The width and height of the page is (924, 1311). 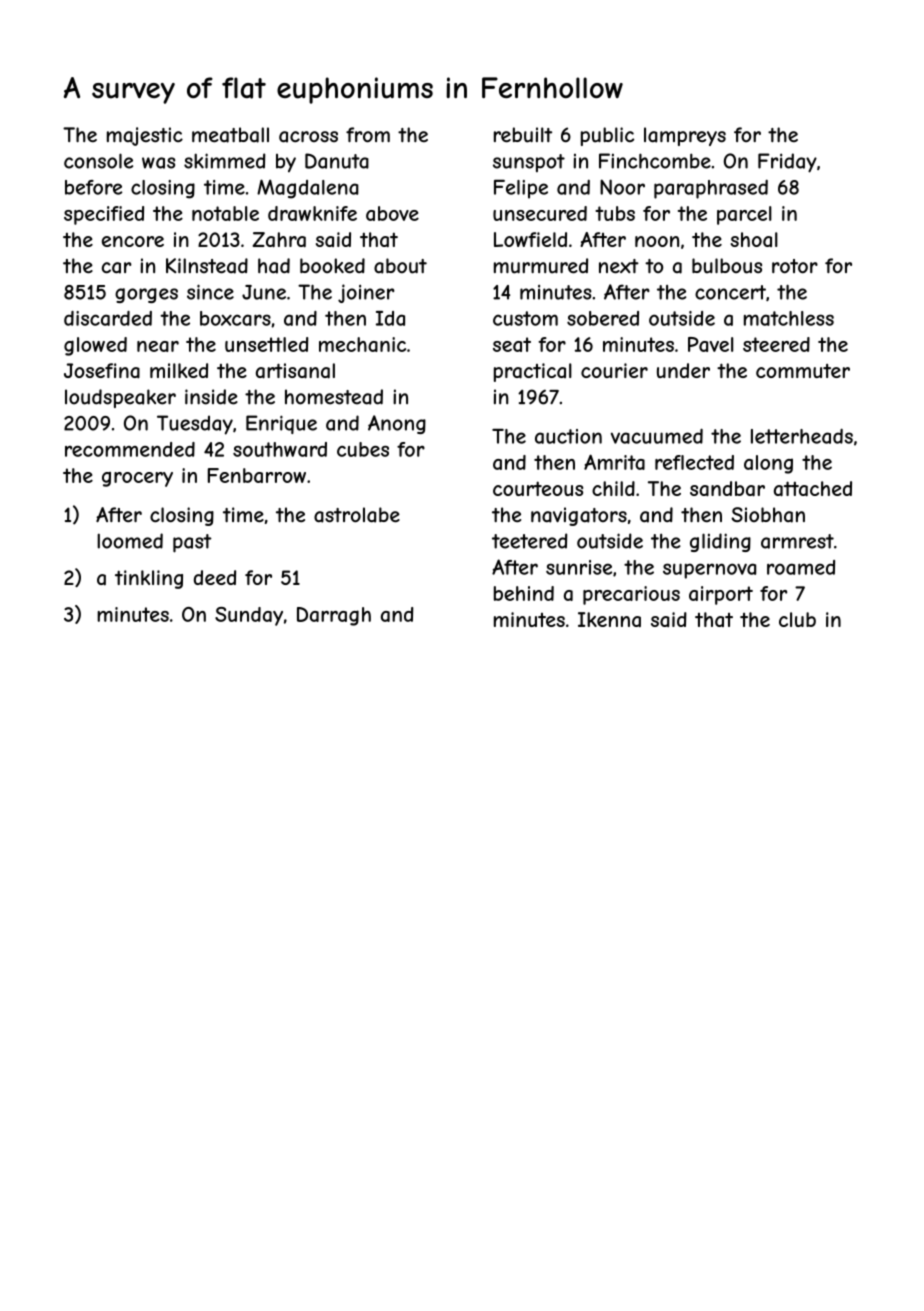 What do you see at coordinates (257, 475) in the page?
I see `Fenbarrow` at bounding box center [257, 475].
